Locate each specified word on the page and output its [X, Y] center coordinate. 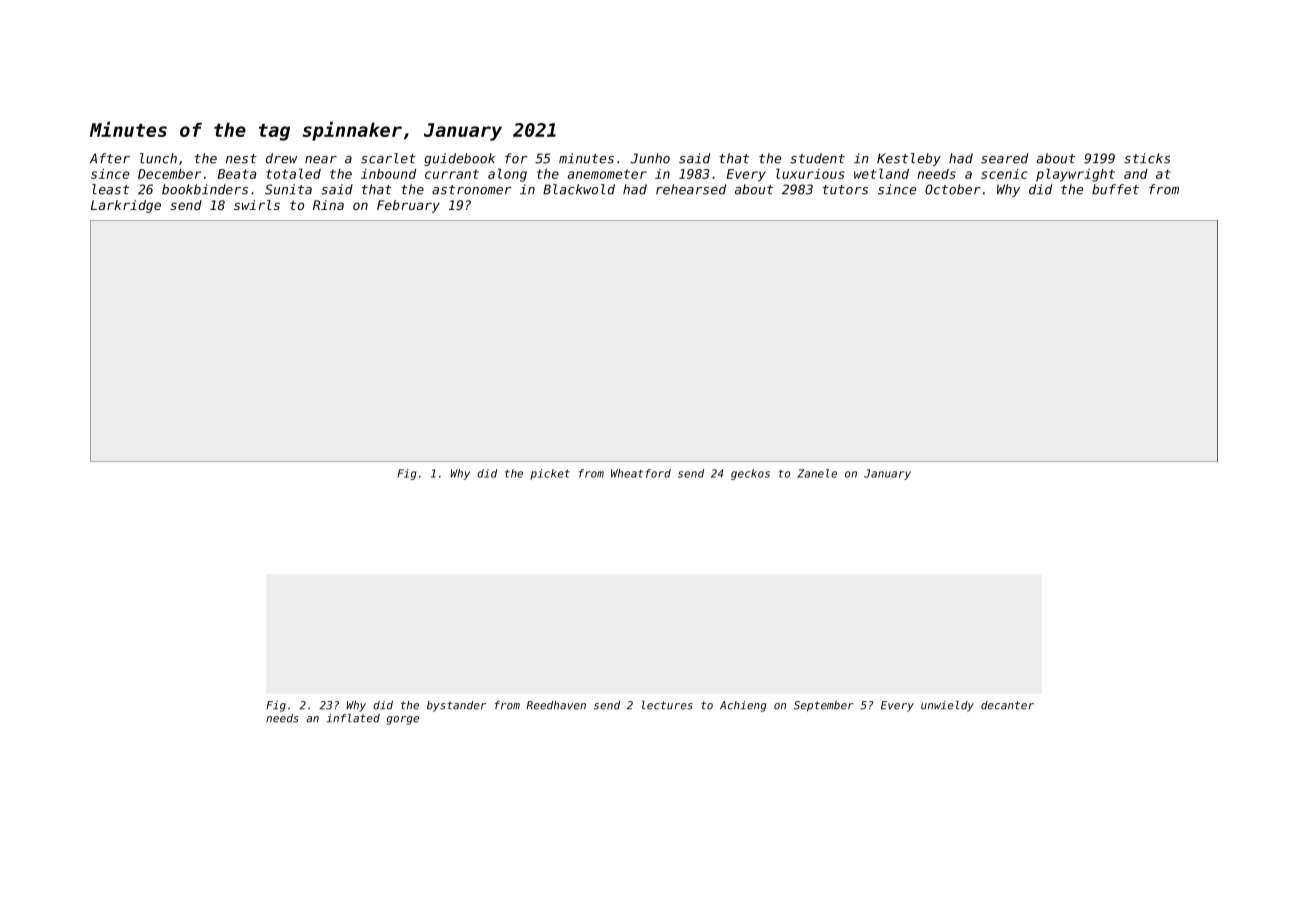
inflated [353, 718]
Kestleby [909, 159]
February [408, 206]
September [824, 706]
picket [550, 474]
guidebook [459, 159]
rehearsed [691, 189]
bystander [456, 706]
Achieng [743, 706]
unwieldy [947, 706]
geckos [750, 474]
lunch [158, 158]
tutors [845, 190]
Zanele [817, 473]
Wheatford [641, 473]
